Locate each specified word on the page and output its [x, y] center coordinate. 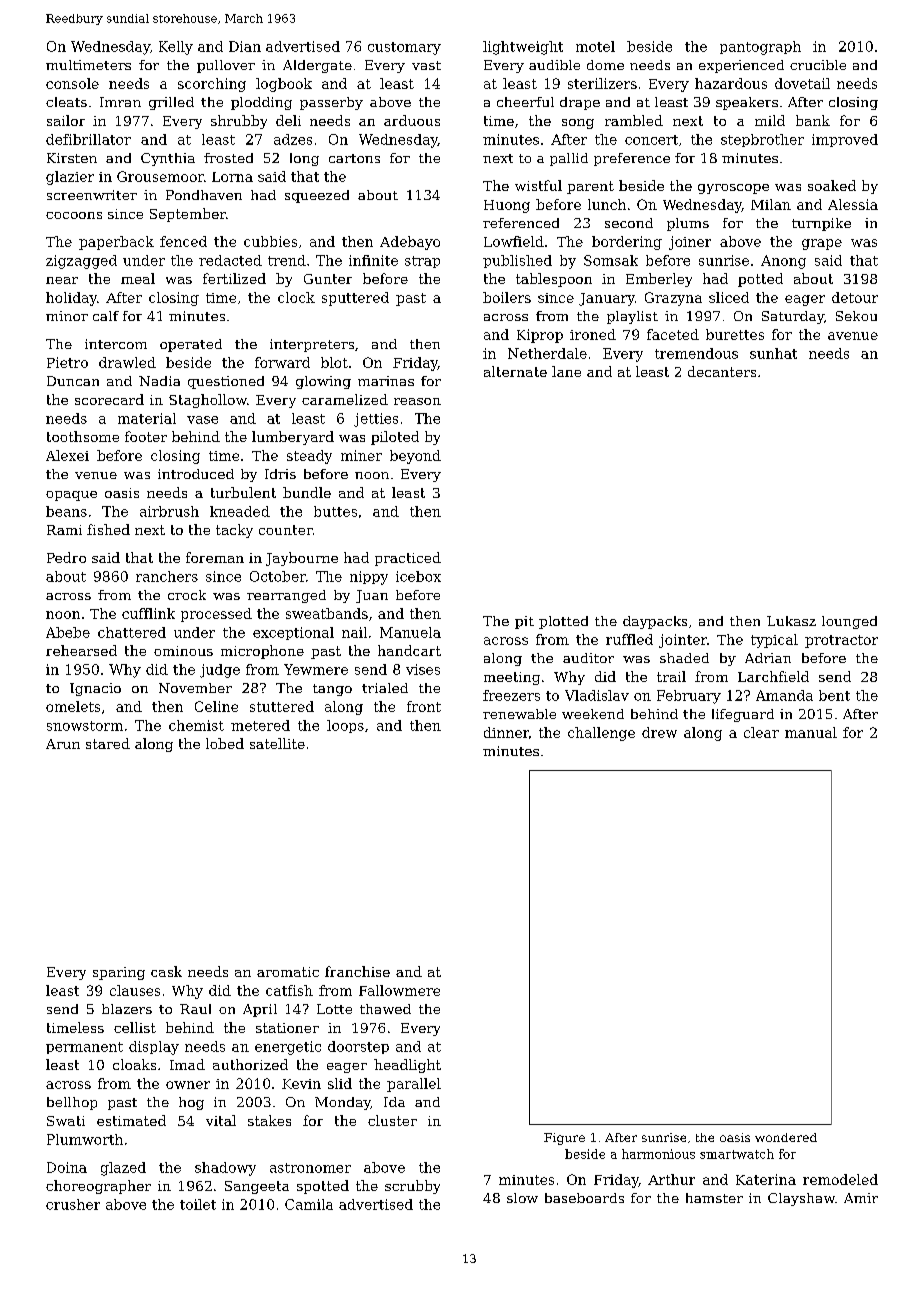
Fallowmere [399, 990]
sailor [66, 120]
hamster [714, 1198]
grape [822, 244]
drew [659, 732]
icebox [418, 576]
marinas [386, 381]
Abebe [68, 632]
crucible [818, 65]
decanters [722, 371]
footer [146, 436]
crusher [73, 1204]
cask [166, 971]
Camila [309, 1204]
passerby [331, 103]
